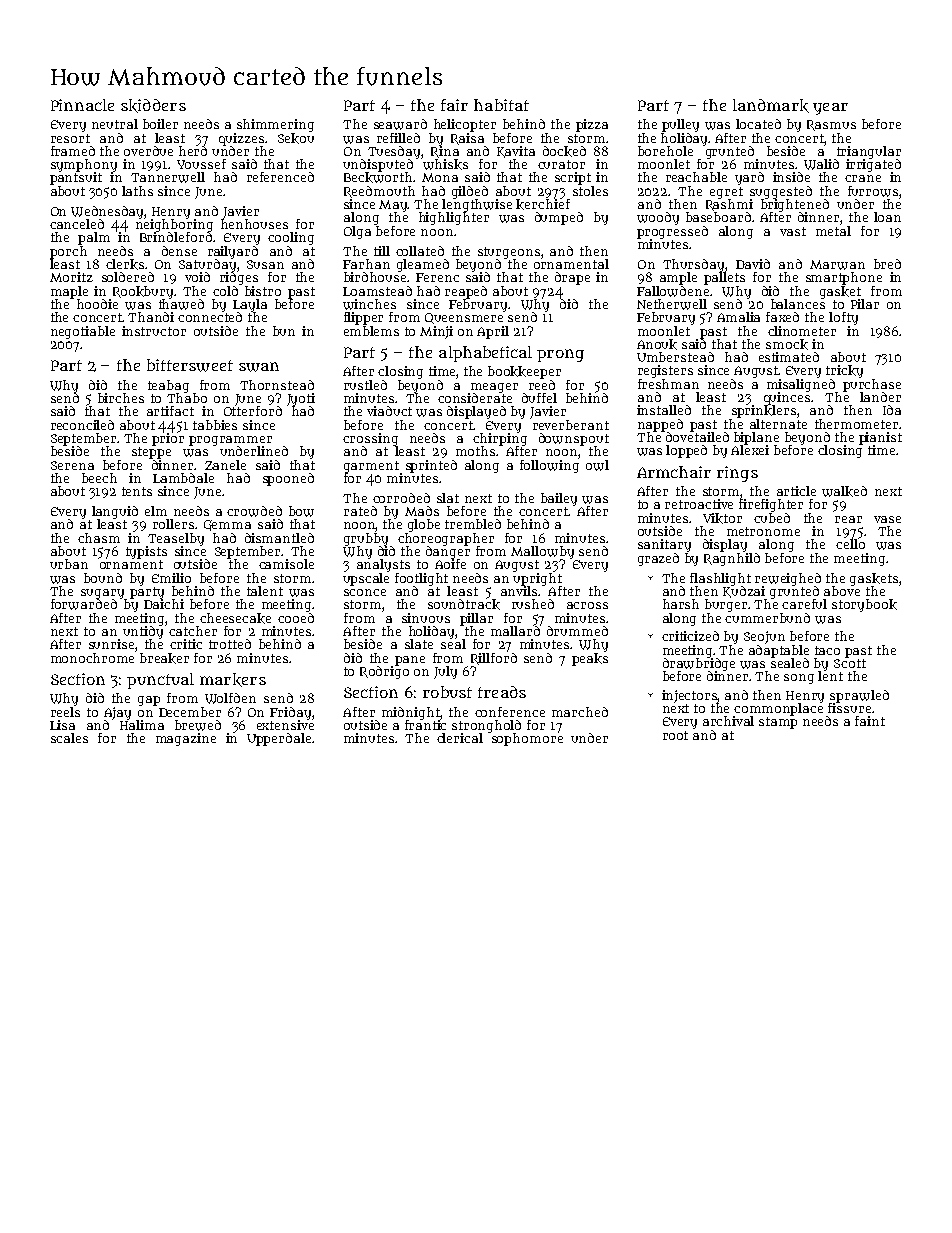 The width and height of the image is (952, 1233). I want to click on rollers, so click(173, 524).
